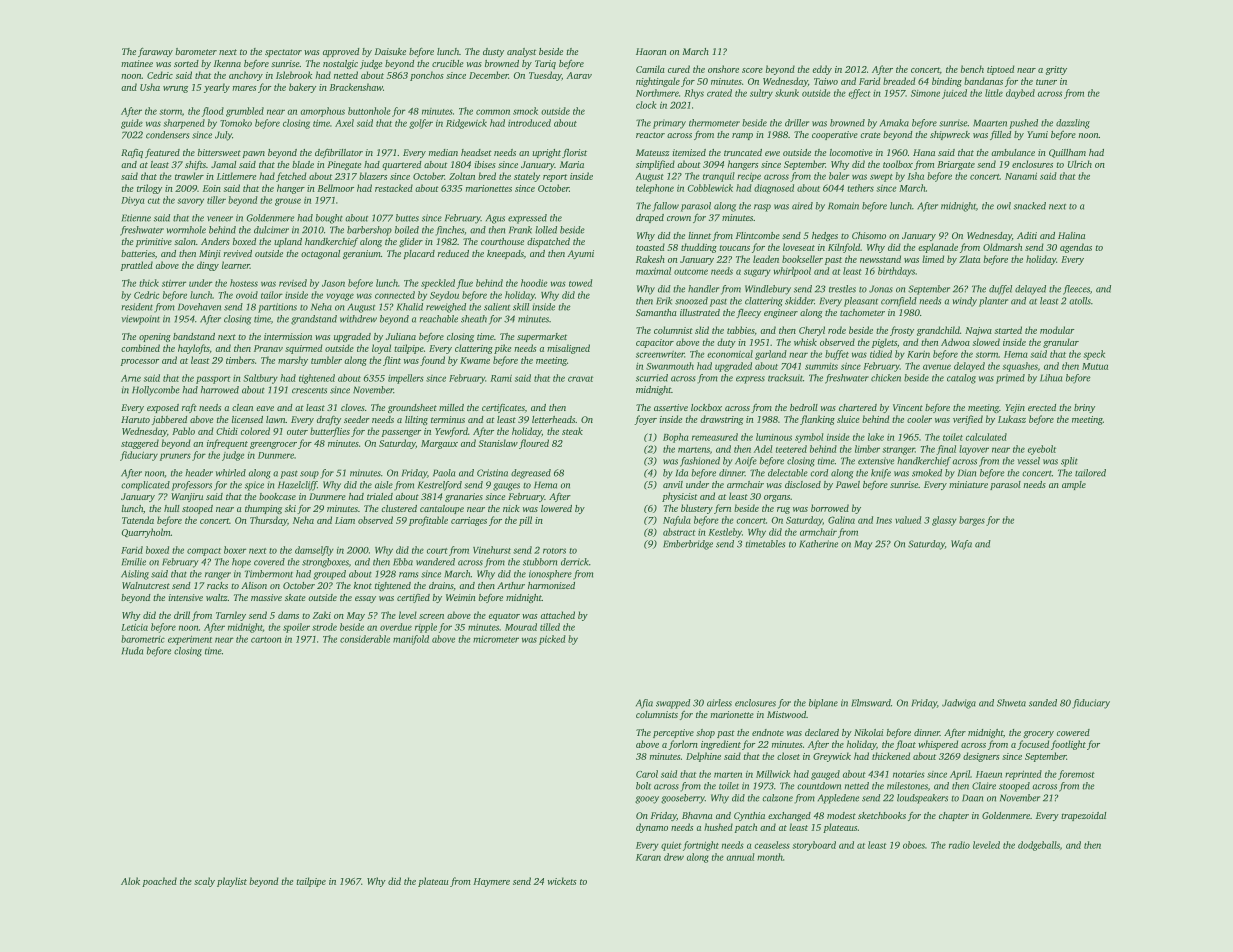 Image resolution: width=1233 pixels, height=952 pixels. I want to click on grumbled, so click(245, 112).
